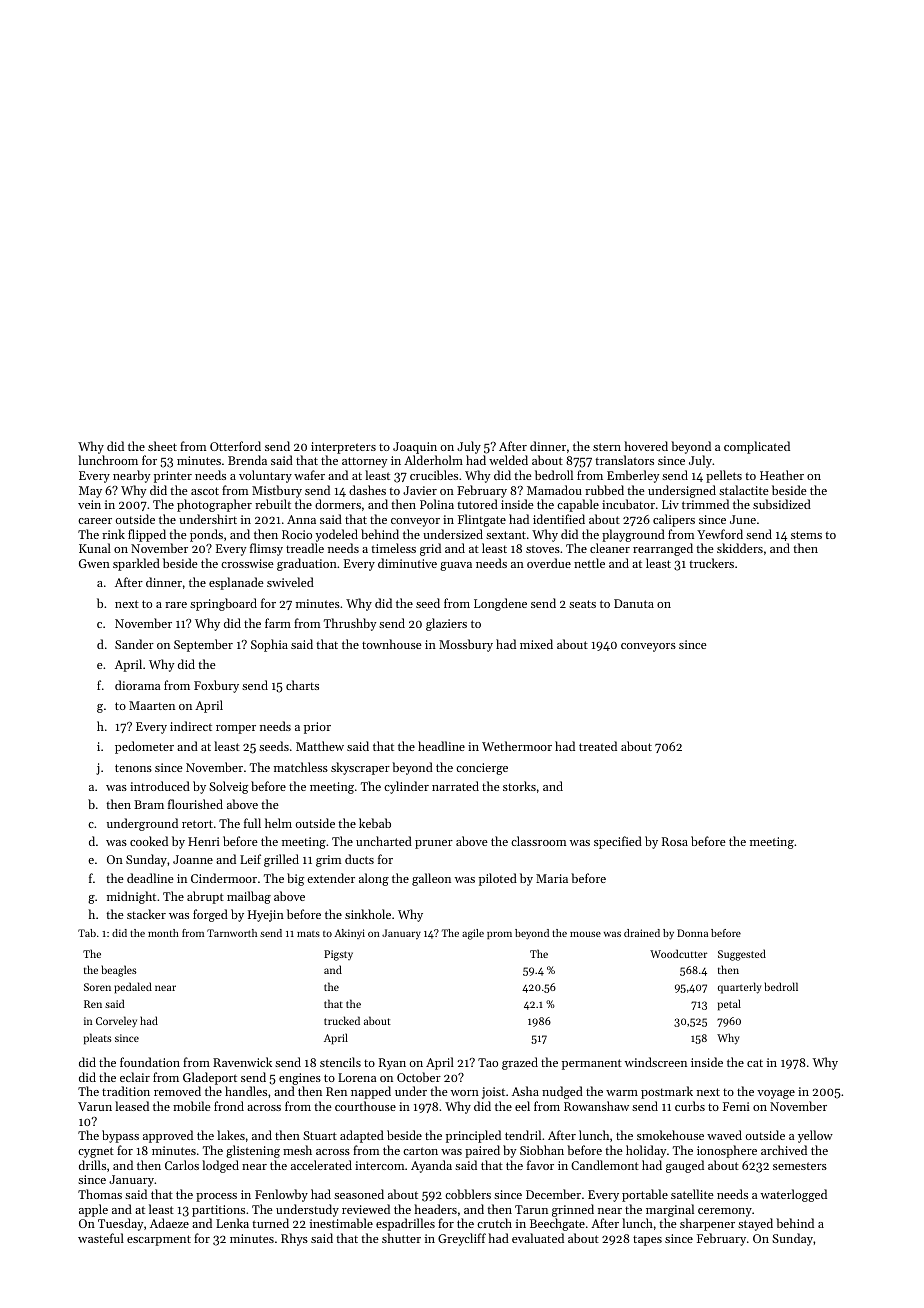 The image size is (924, 1308). What do you see at coordinates (168, 1136) in the page?
I see `approved` at bounding box center [168, 1136].
